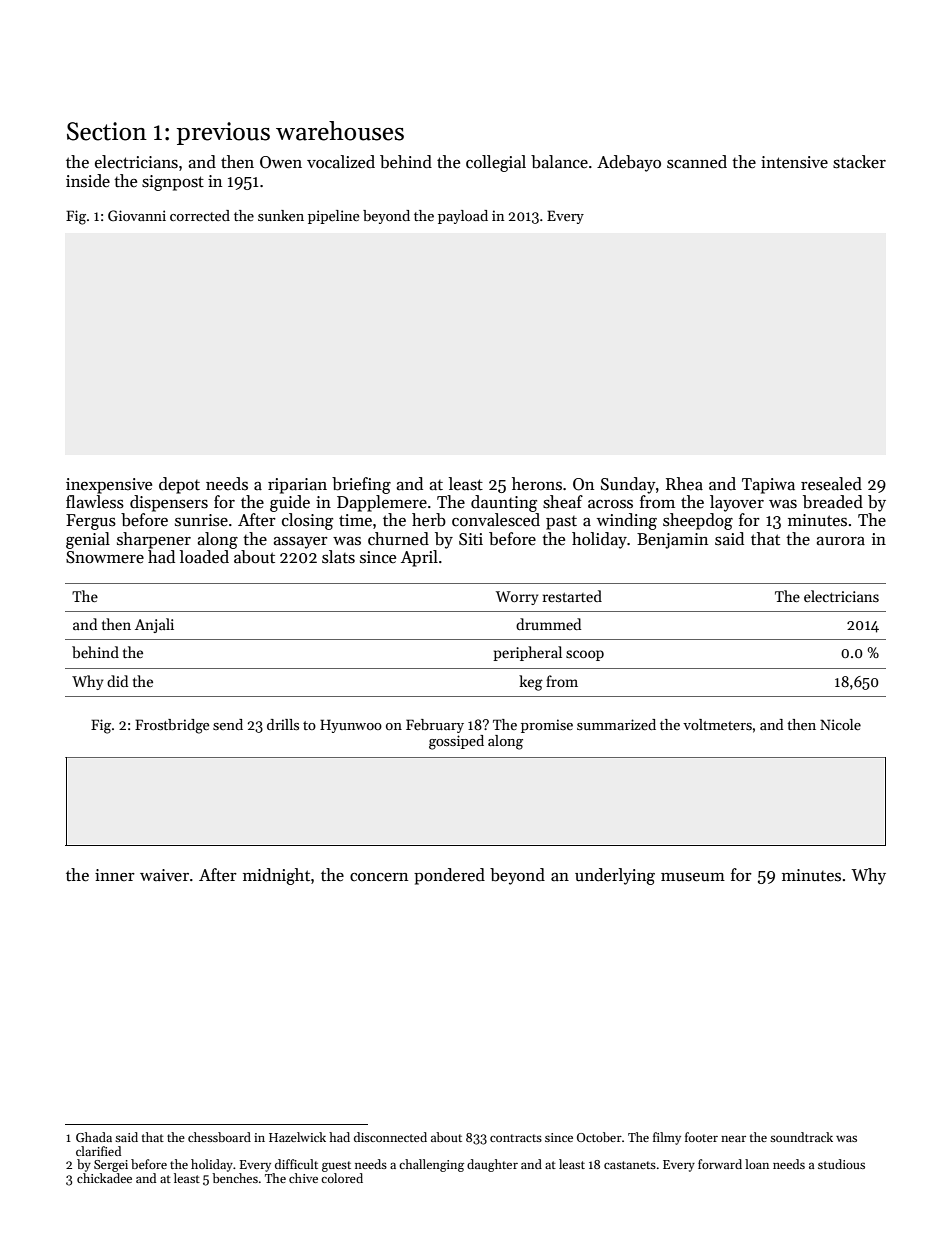 This screenshot has width=952, height=1233. I want to click on stacker, so click(859, 162).
